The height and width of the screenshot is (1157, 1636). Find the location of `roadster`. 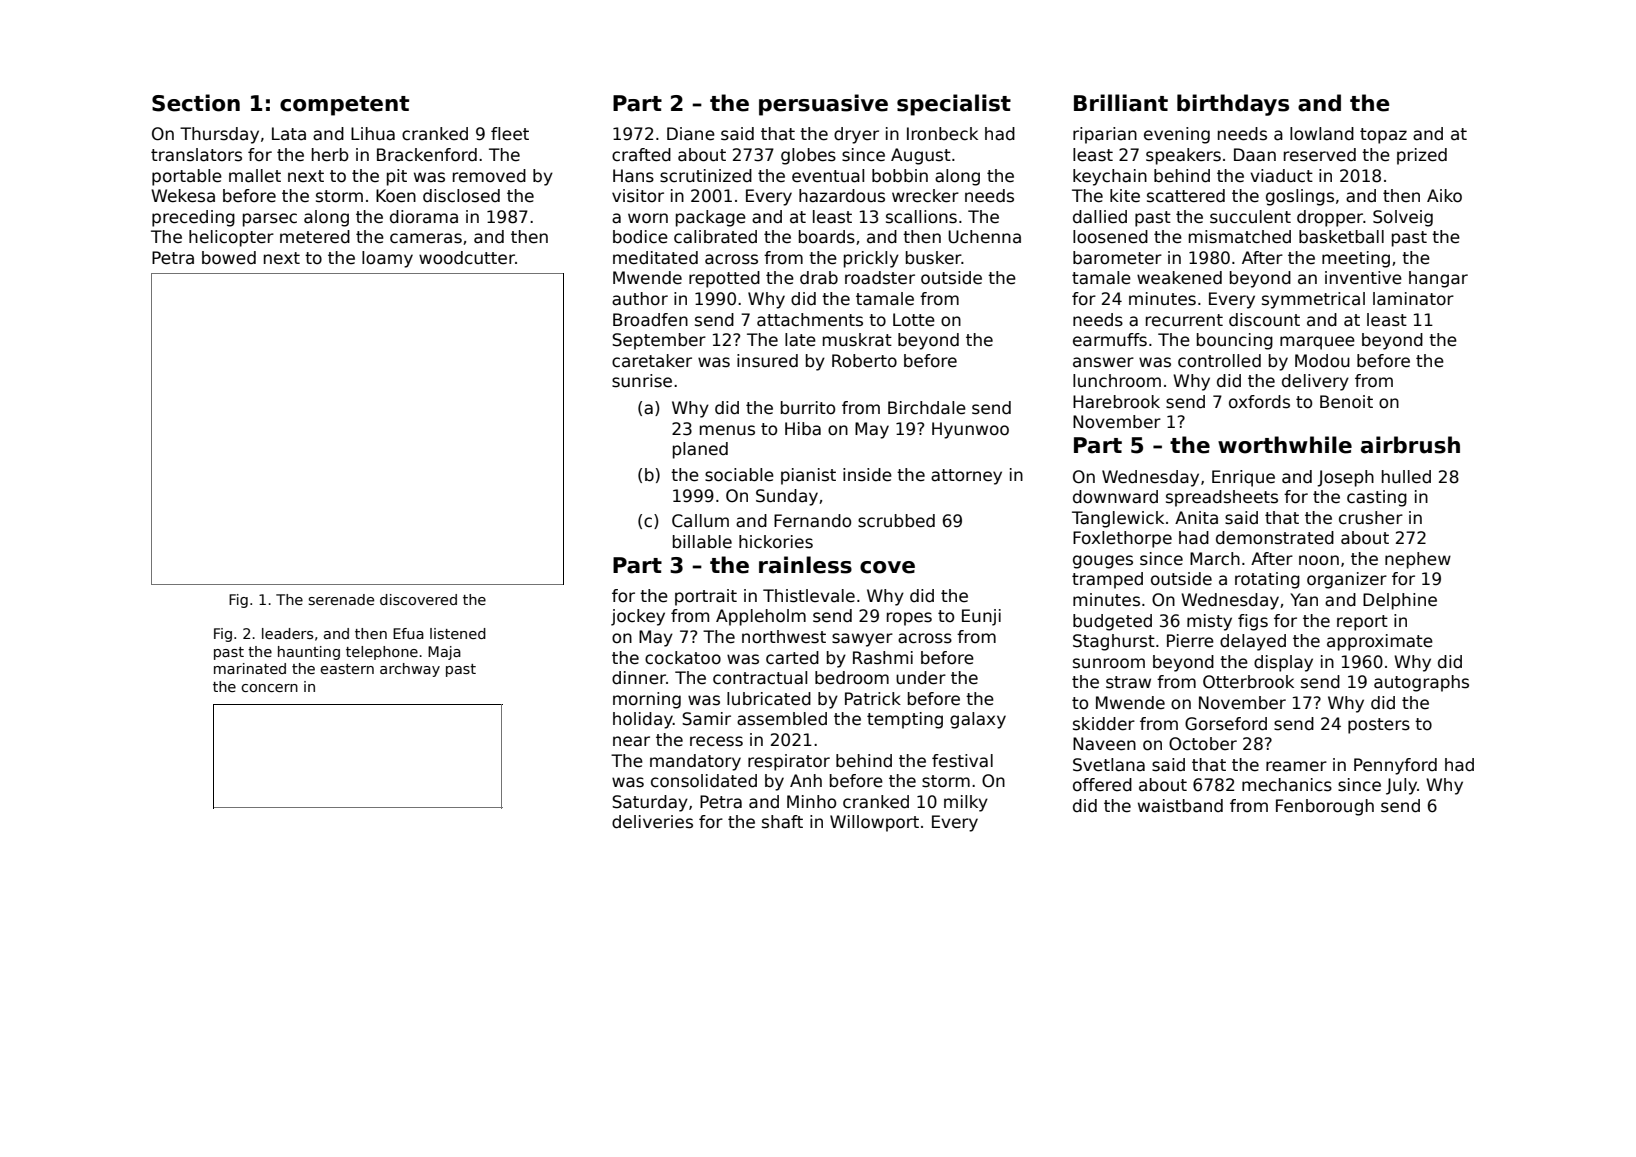

roadster is located at coordinates (880, 278).
